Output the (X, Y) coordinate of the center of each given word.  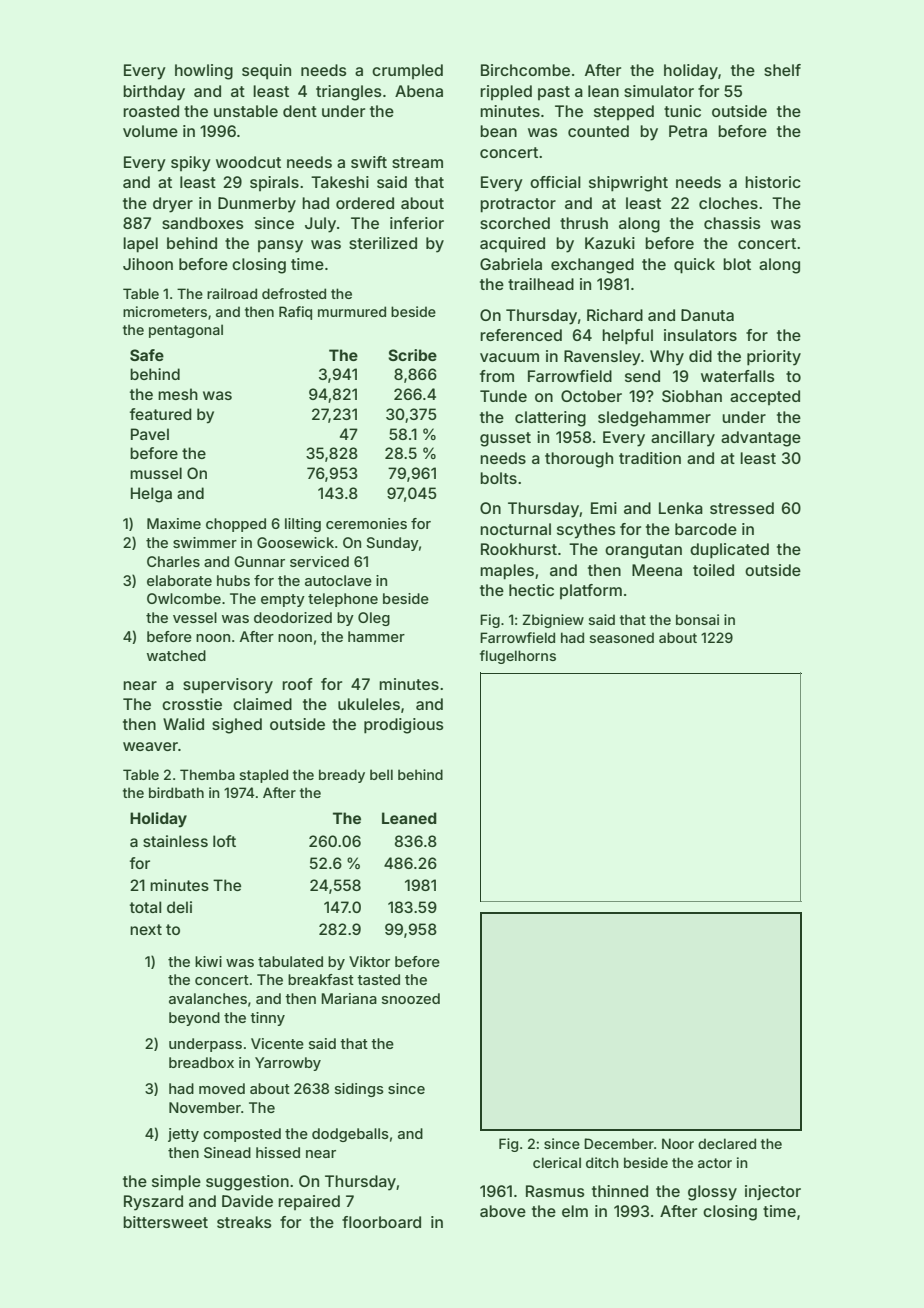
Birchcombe (525, 70)
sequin (266, 72)
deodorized (293, 617)
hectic (531, 590)
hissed (278, 1152)
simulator (659, 91)
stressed (742, 508)
